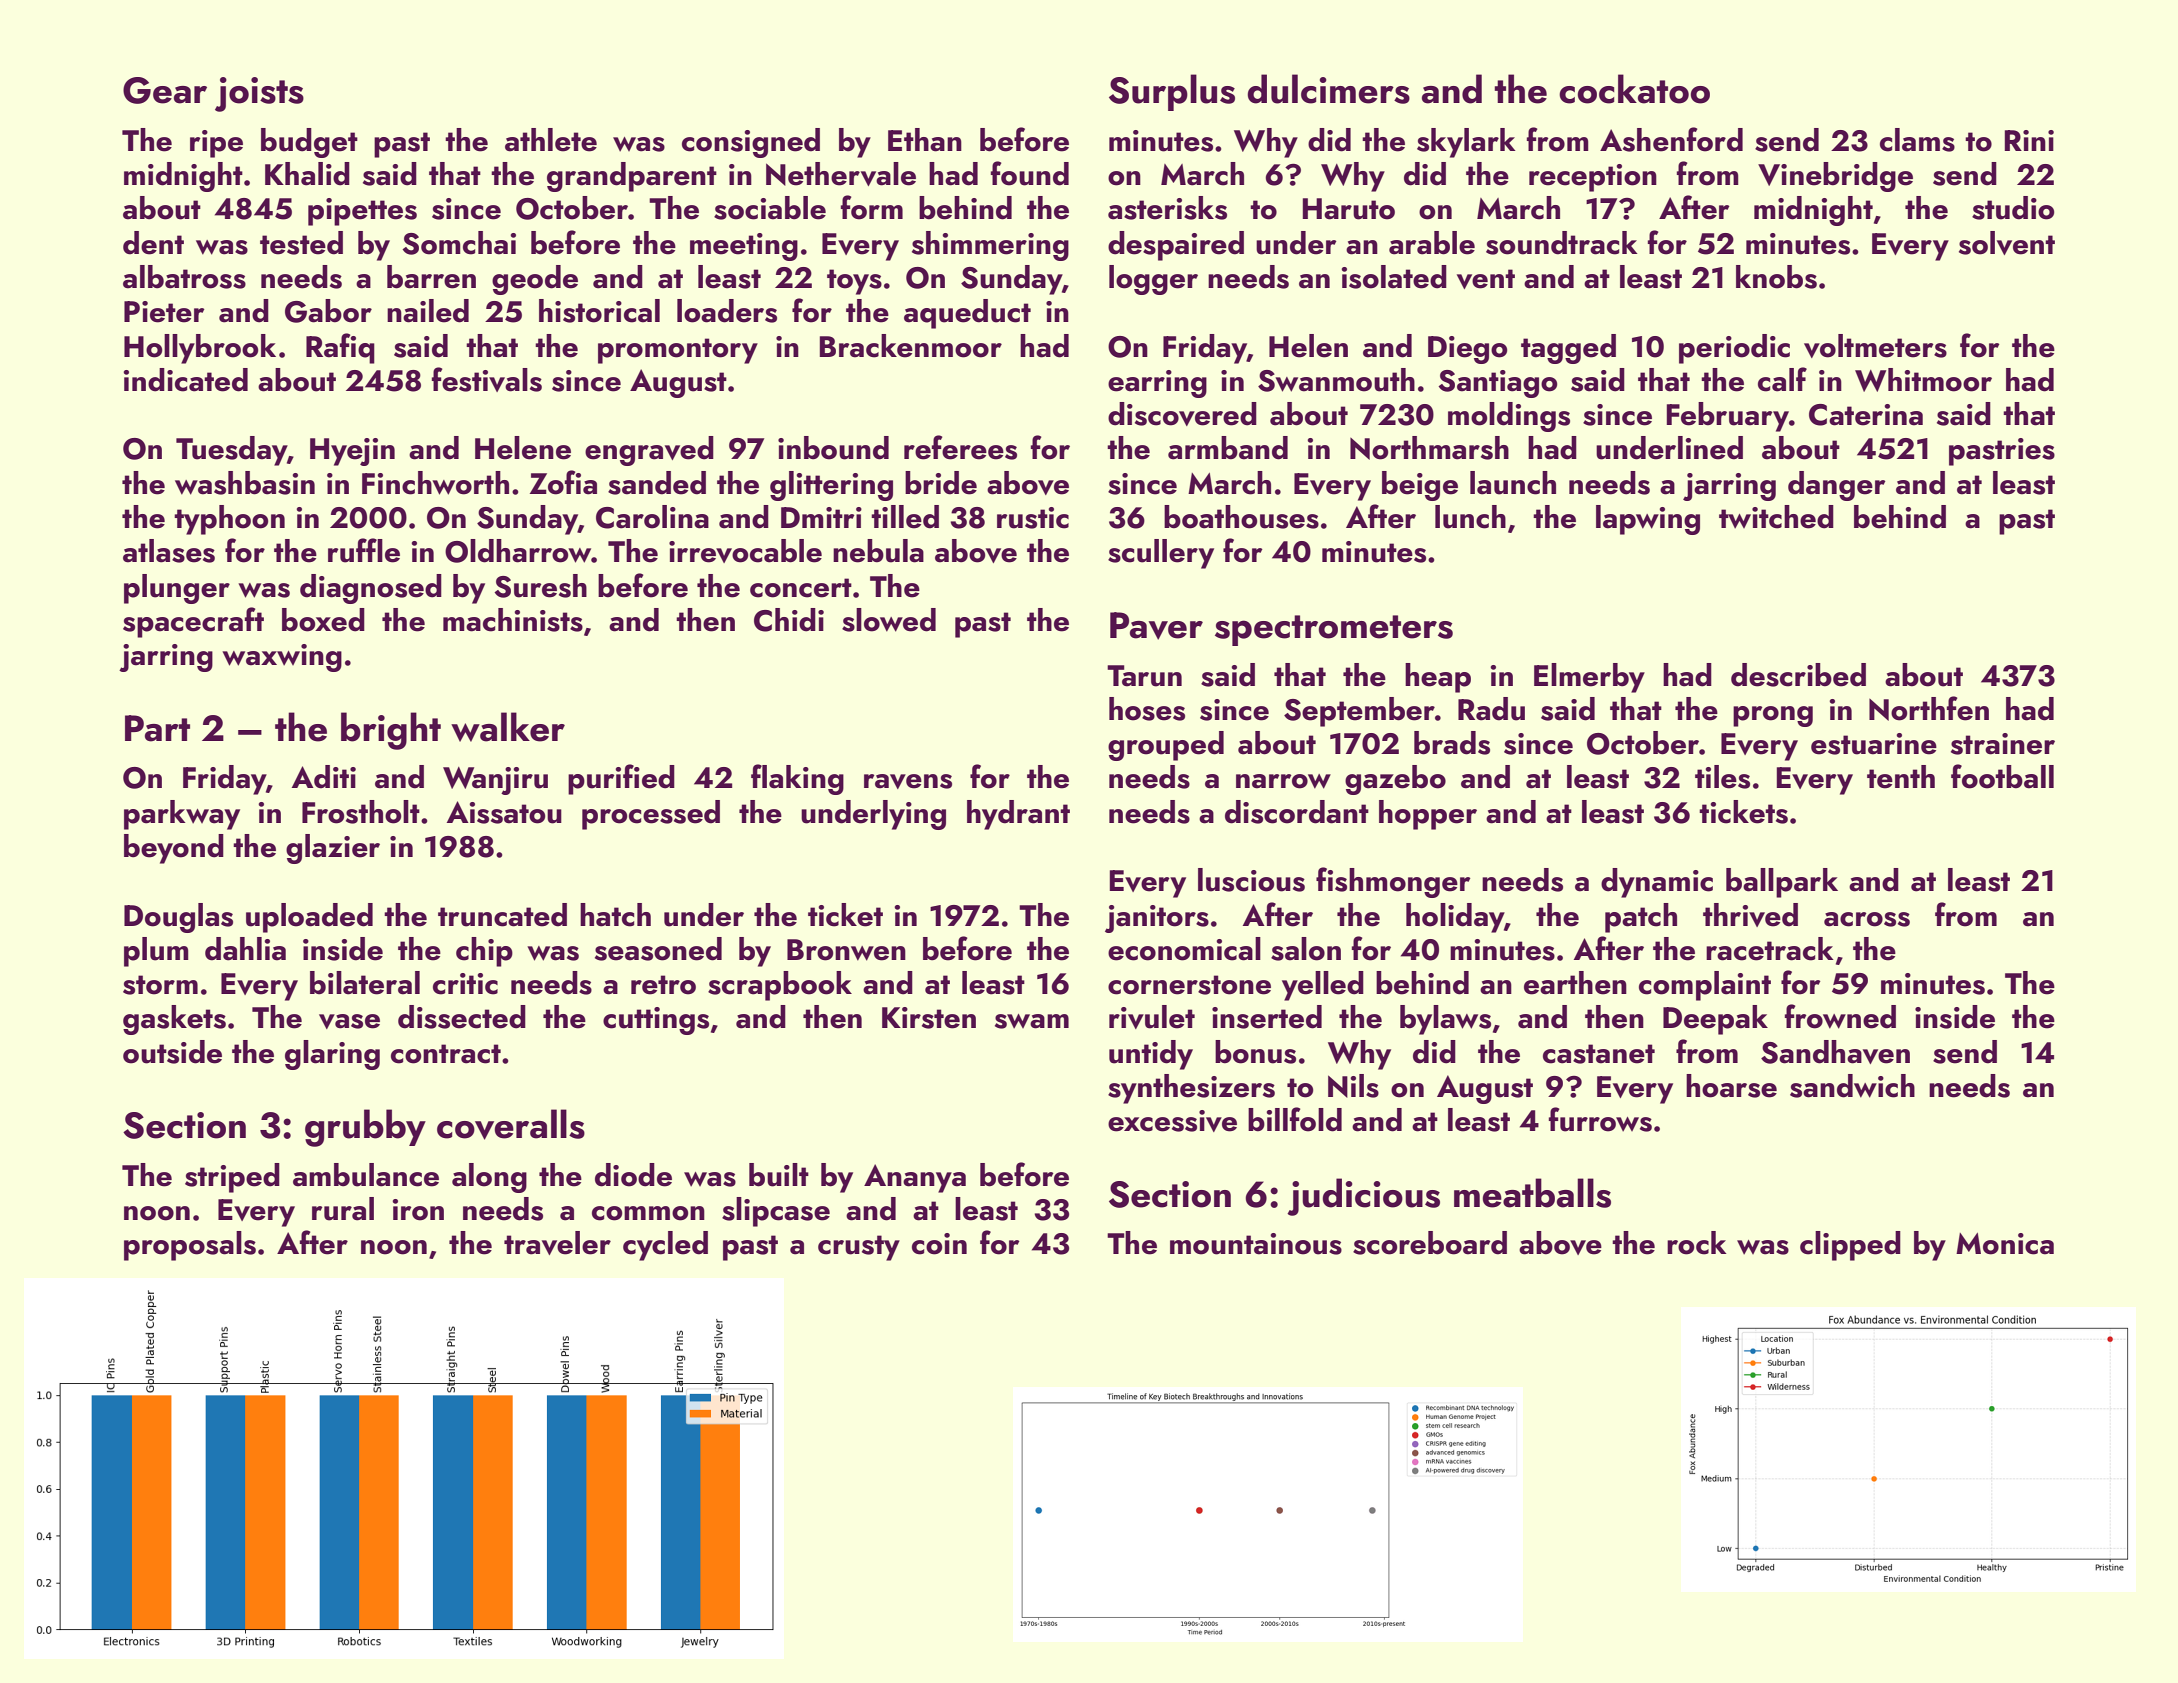 The height and width of the screenshot is (1683, 2178). What do you see at coordinates (2013, 208) in the screenshot?
I see `studio` at bounding box center [2013, 208].
